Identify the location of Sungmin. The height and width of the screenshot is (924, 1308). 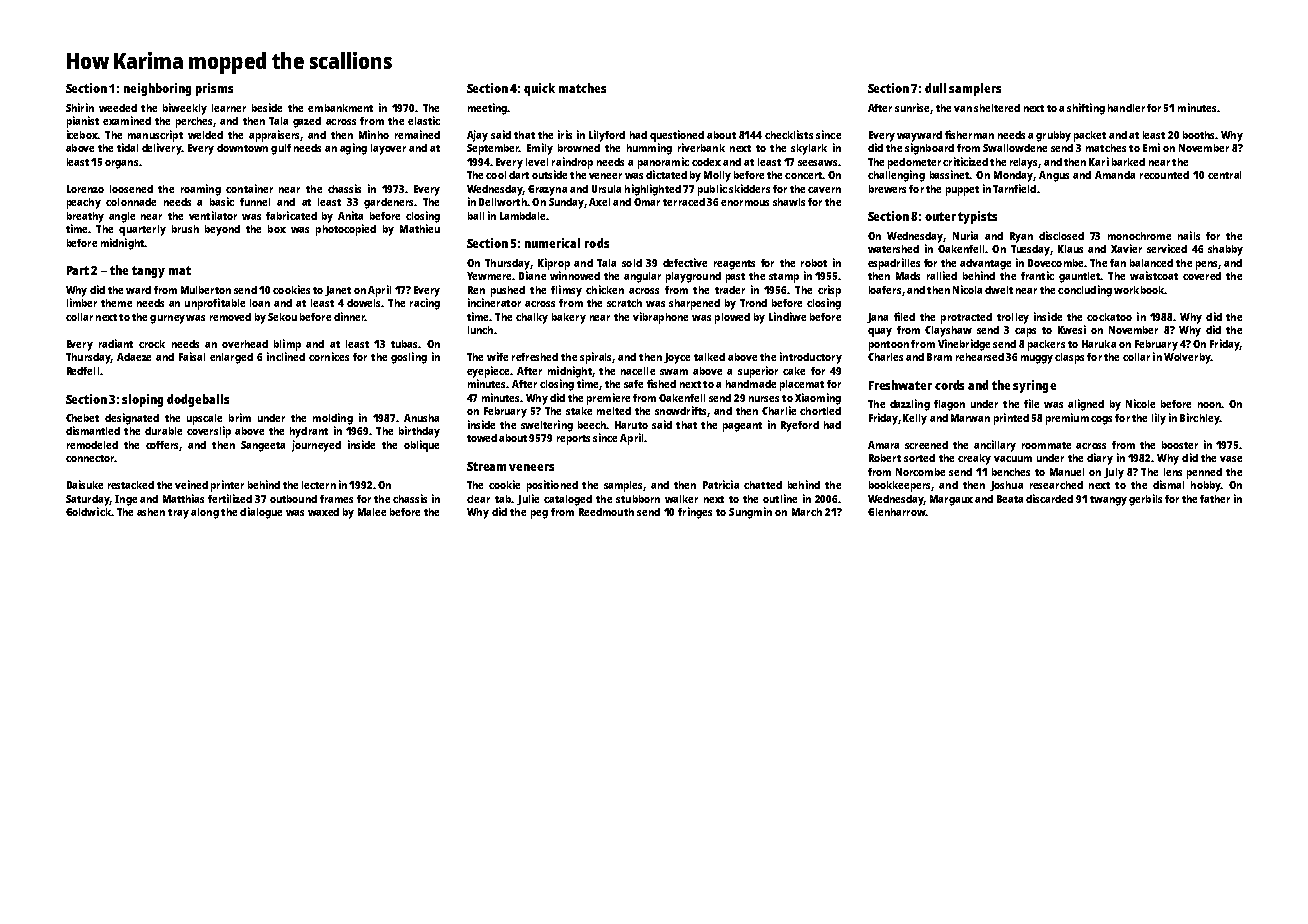
(750, 513).
